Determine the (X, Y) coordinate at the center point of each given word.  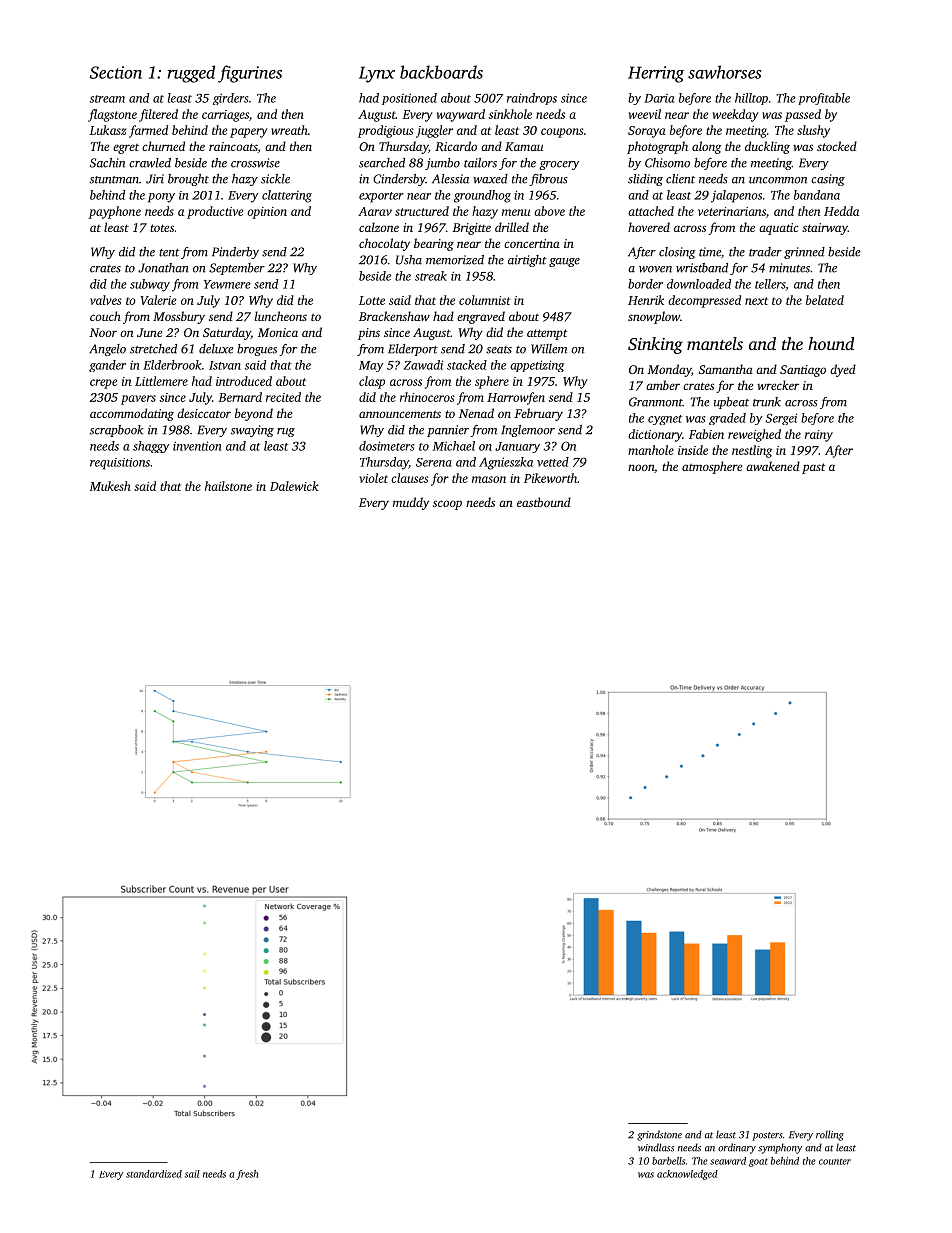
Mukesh (110, 486)
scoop (447, 505)
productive (215, 212)
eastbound (544, 502)
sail (192, 1174)
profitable (824, 99)
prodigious (386, 131)
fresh (247, 1175)
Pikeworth (550, 478)
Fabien (706, 434)
